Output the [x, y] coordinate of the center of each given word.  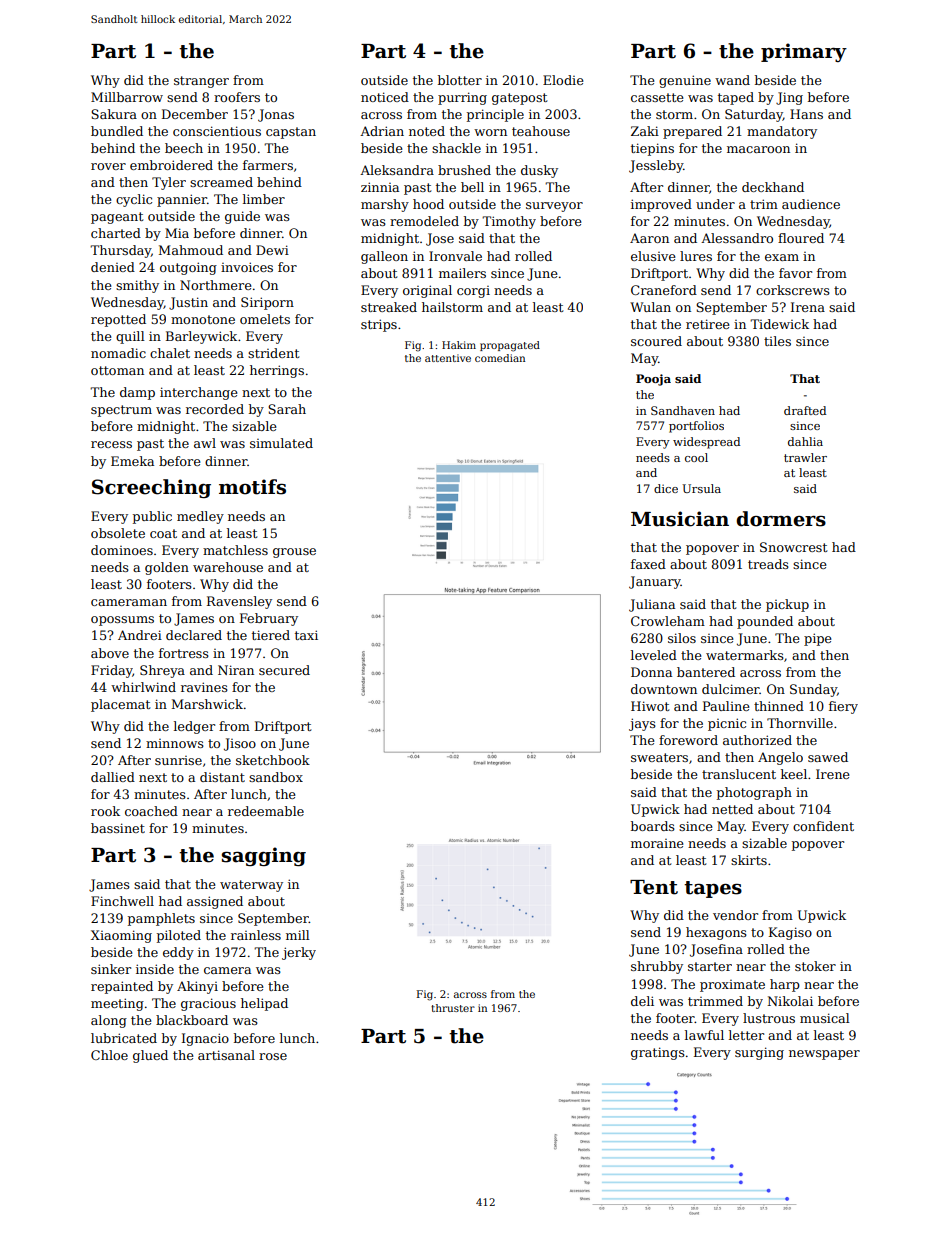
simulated [281, 443]
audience [811, 204]
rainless [256, 935]
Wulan [650, 307]
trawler [805, 457]
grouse [294, 553]
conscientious [217, 131]
